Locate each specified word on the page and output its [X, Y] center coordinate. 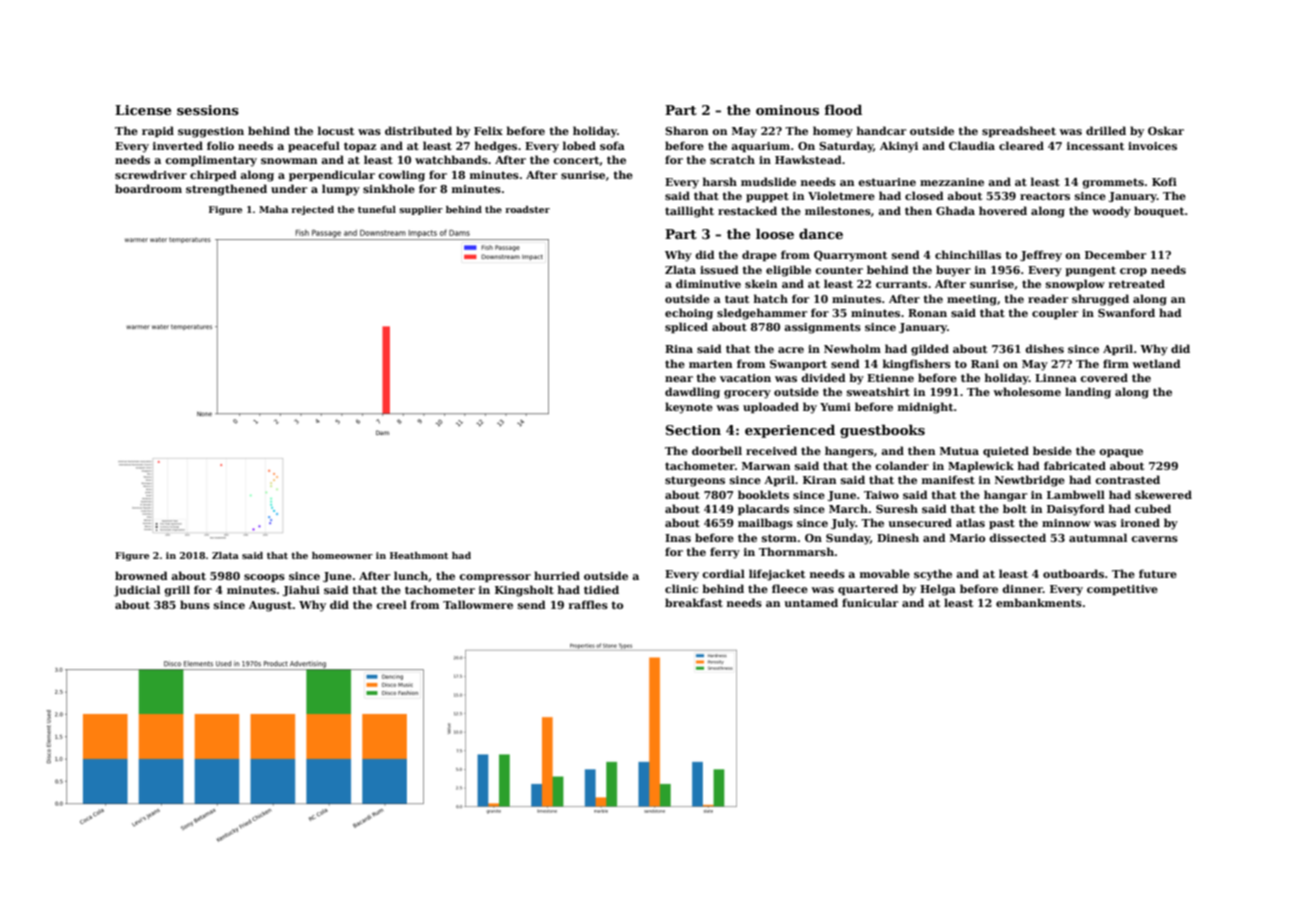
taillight [689, 212]
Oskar [1166, 130]
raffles [588, 604]
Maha [273, 209]
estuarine [887, 182]
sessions [208, 110]
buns [195, 604]
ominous [787, 110]
